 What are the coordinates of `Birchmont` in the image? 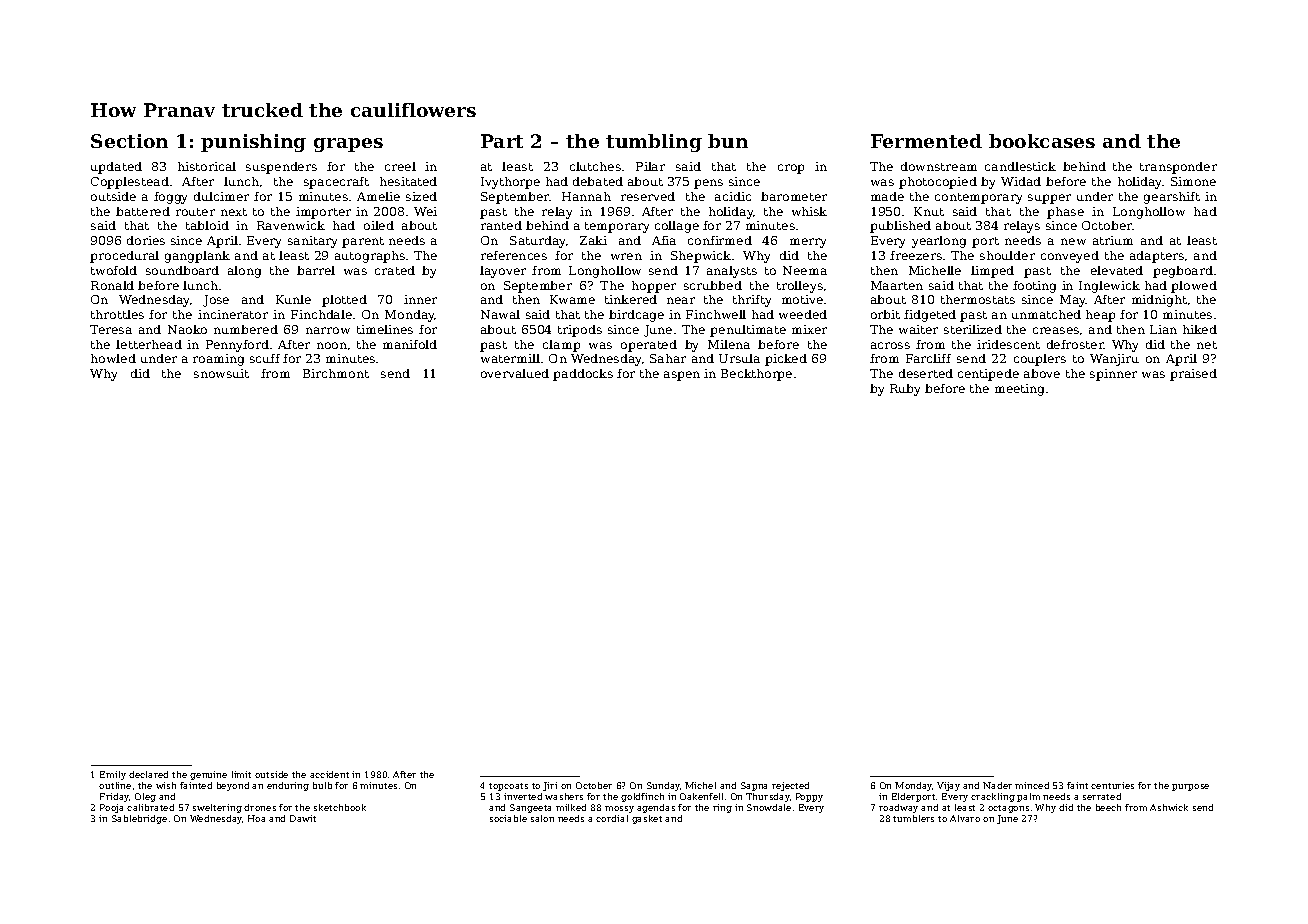 It's located at (336, 373).
